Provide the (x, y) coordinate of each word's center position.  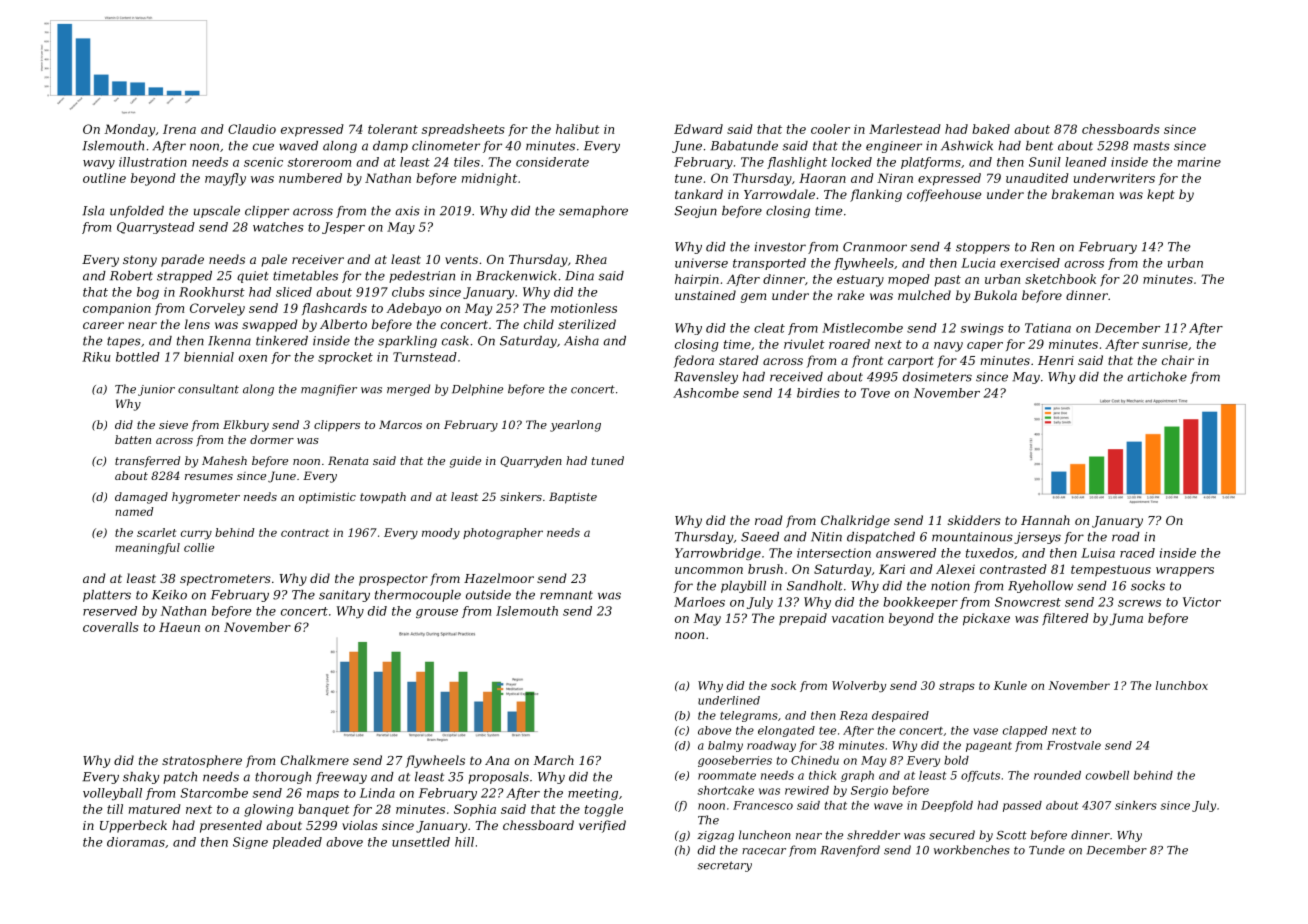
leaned (1086, 162)
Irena (179, 129)
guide (465, 462)
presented (231, 826)
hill (464, 842)
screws (1139, 603)
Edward (698, 129)
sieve (173, 424)
